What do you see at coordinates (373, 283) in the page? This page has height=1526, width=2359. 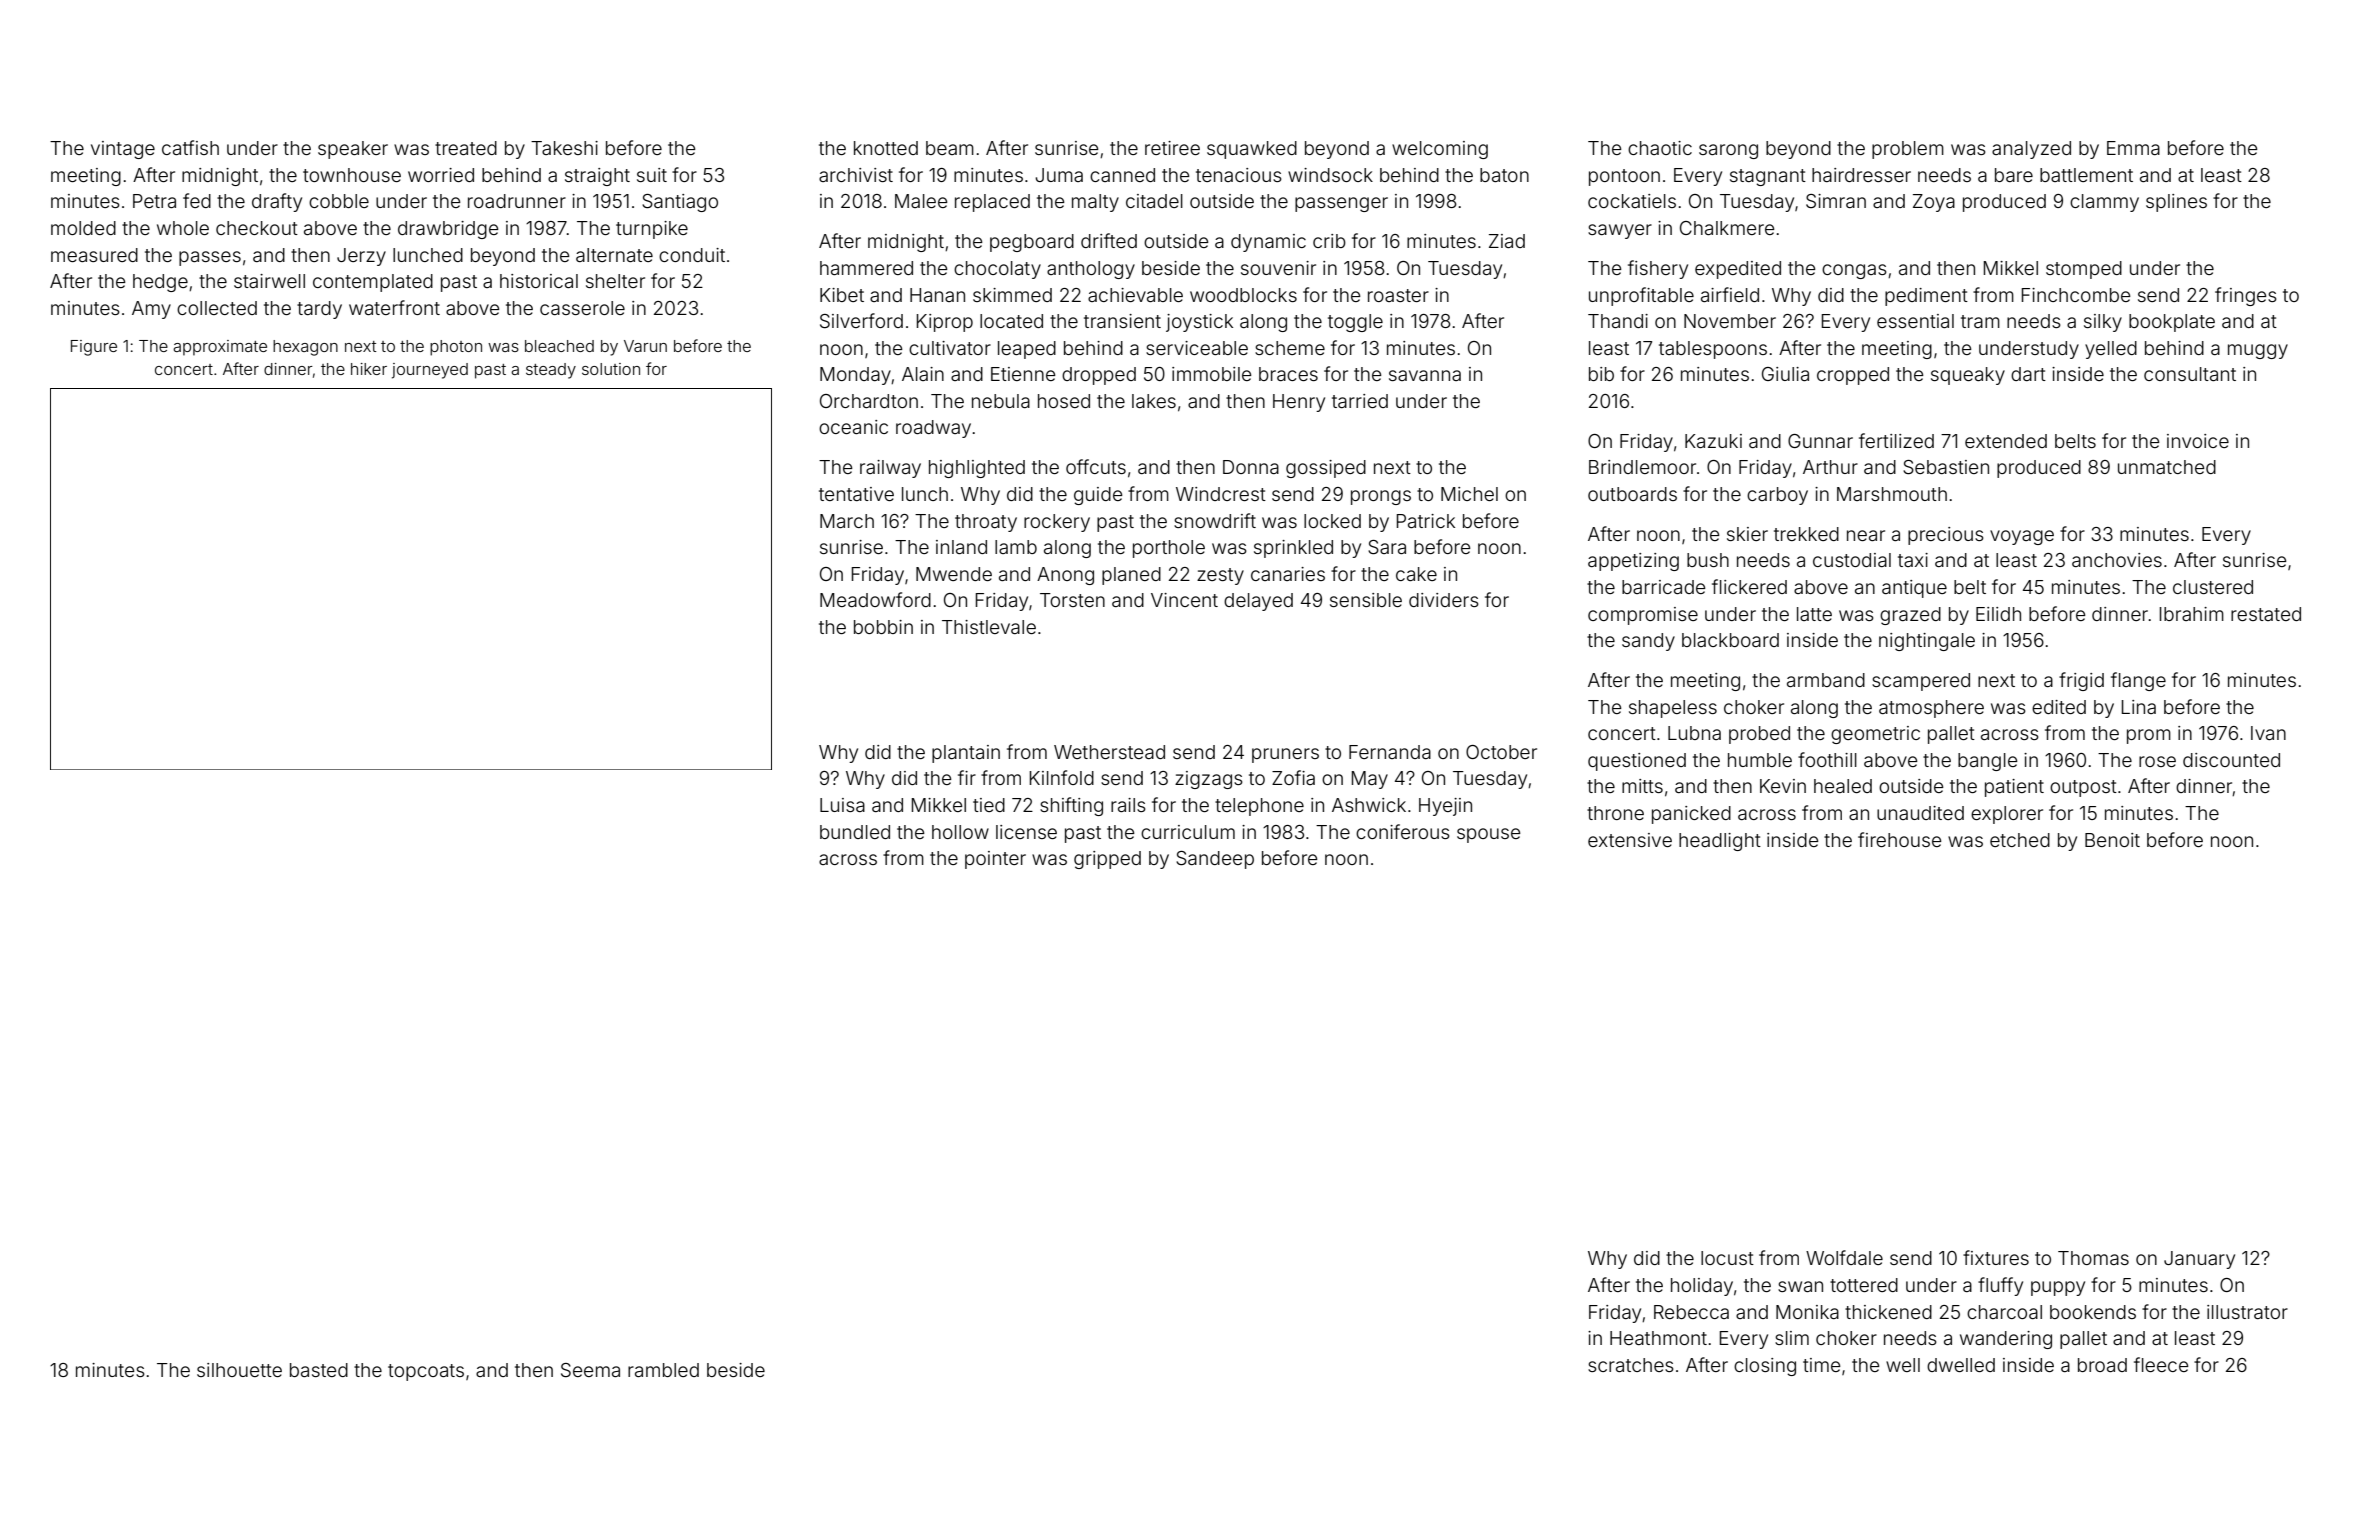 I see `contemplated` at bounding box center [373, 283].
